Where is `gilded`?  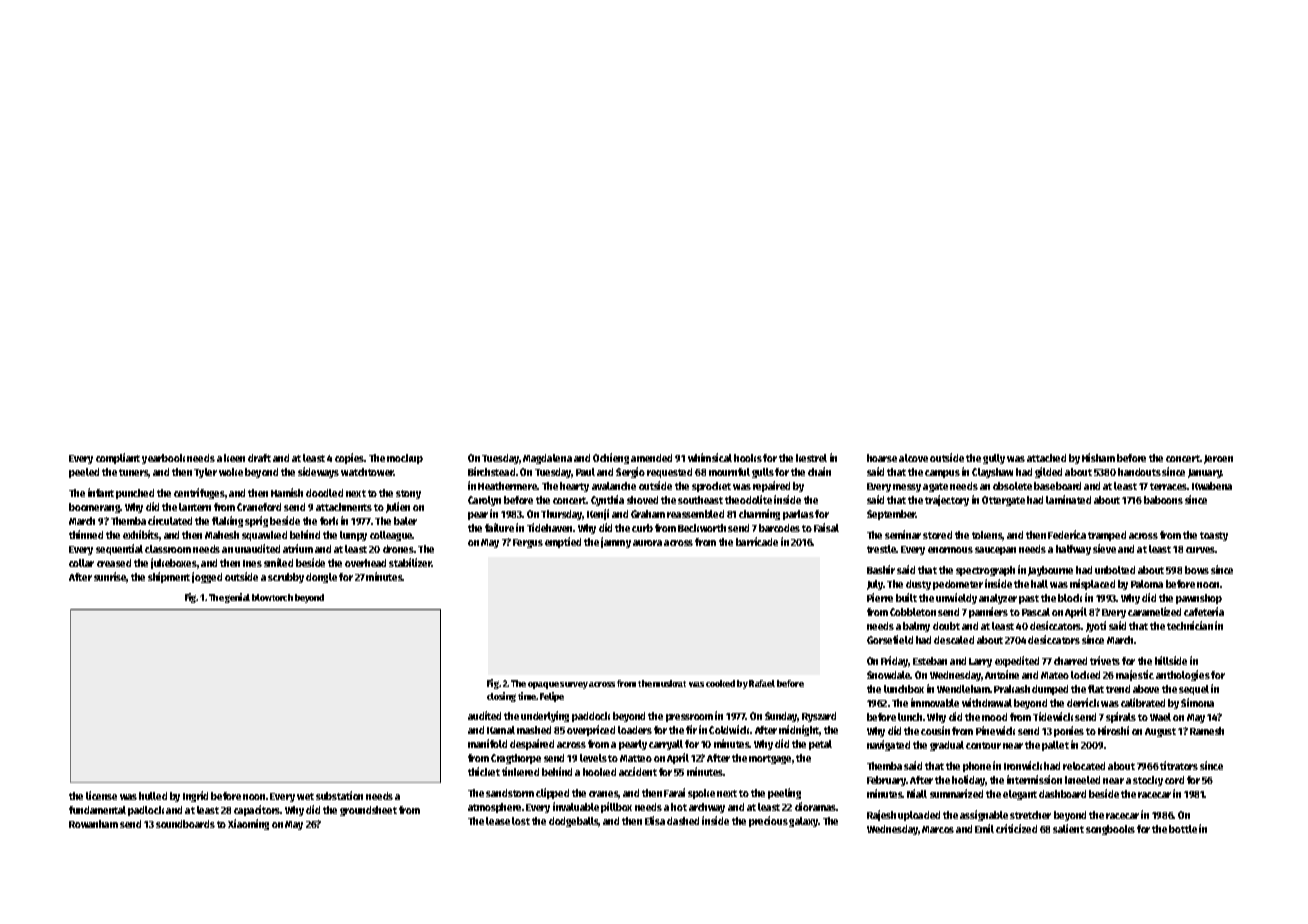 gilded is located at coordinates (1048, 472).
